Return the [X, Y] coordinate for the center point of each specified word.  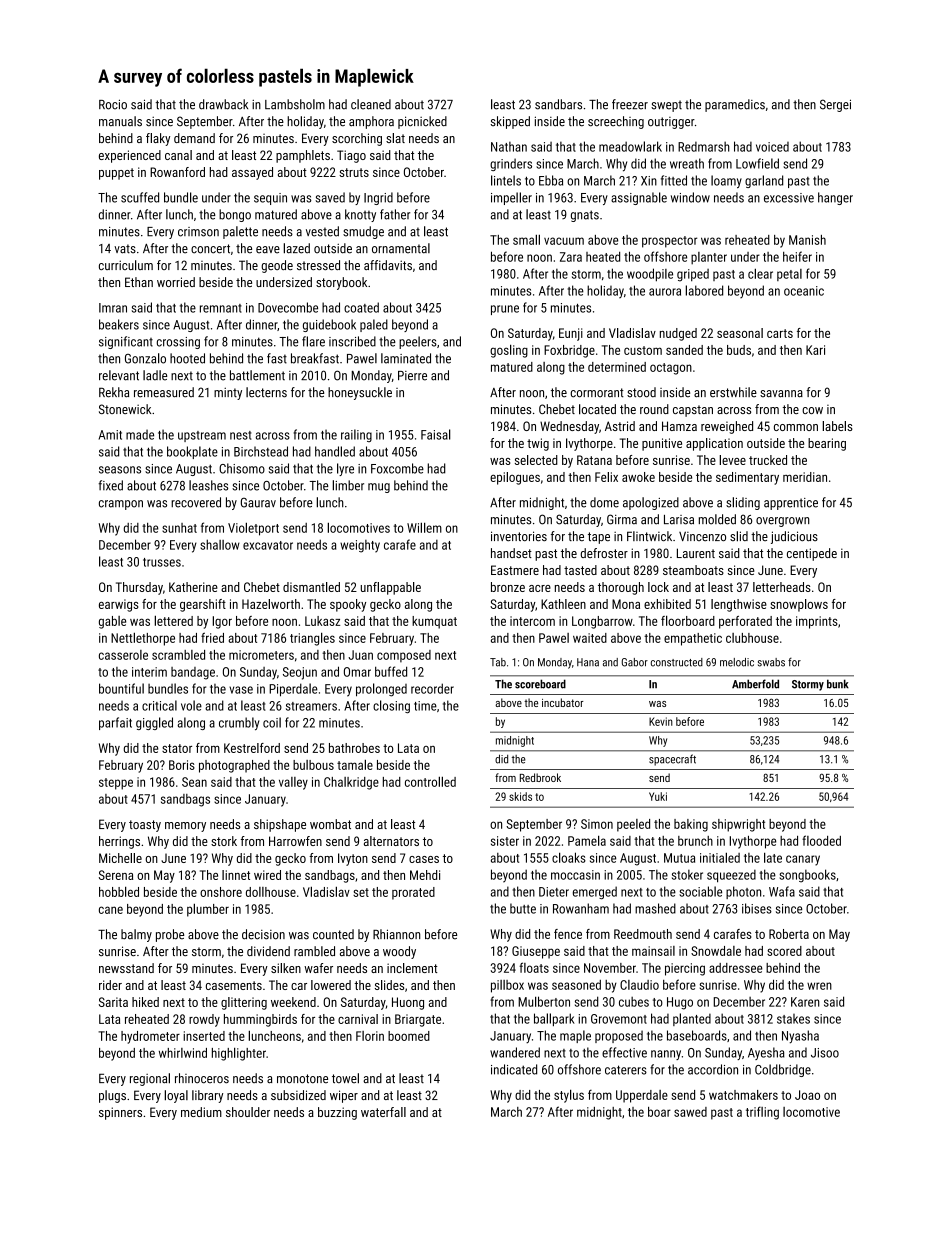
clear [760, 273]
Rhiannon [396, 934]
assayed [252, 173]
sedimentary [747, 478]
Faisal [436, 434]
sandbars [558, 104]
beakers [119, 324]
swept [666, 106]
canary [803, 860]
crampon [121, 505]
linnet [236, 875]
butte [523, 908]
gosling [509, 351]
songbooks [807, 876]
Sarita [113, 1002]
